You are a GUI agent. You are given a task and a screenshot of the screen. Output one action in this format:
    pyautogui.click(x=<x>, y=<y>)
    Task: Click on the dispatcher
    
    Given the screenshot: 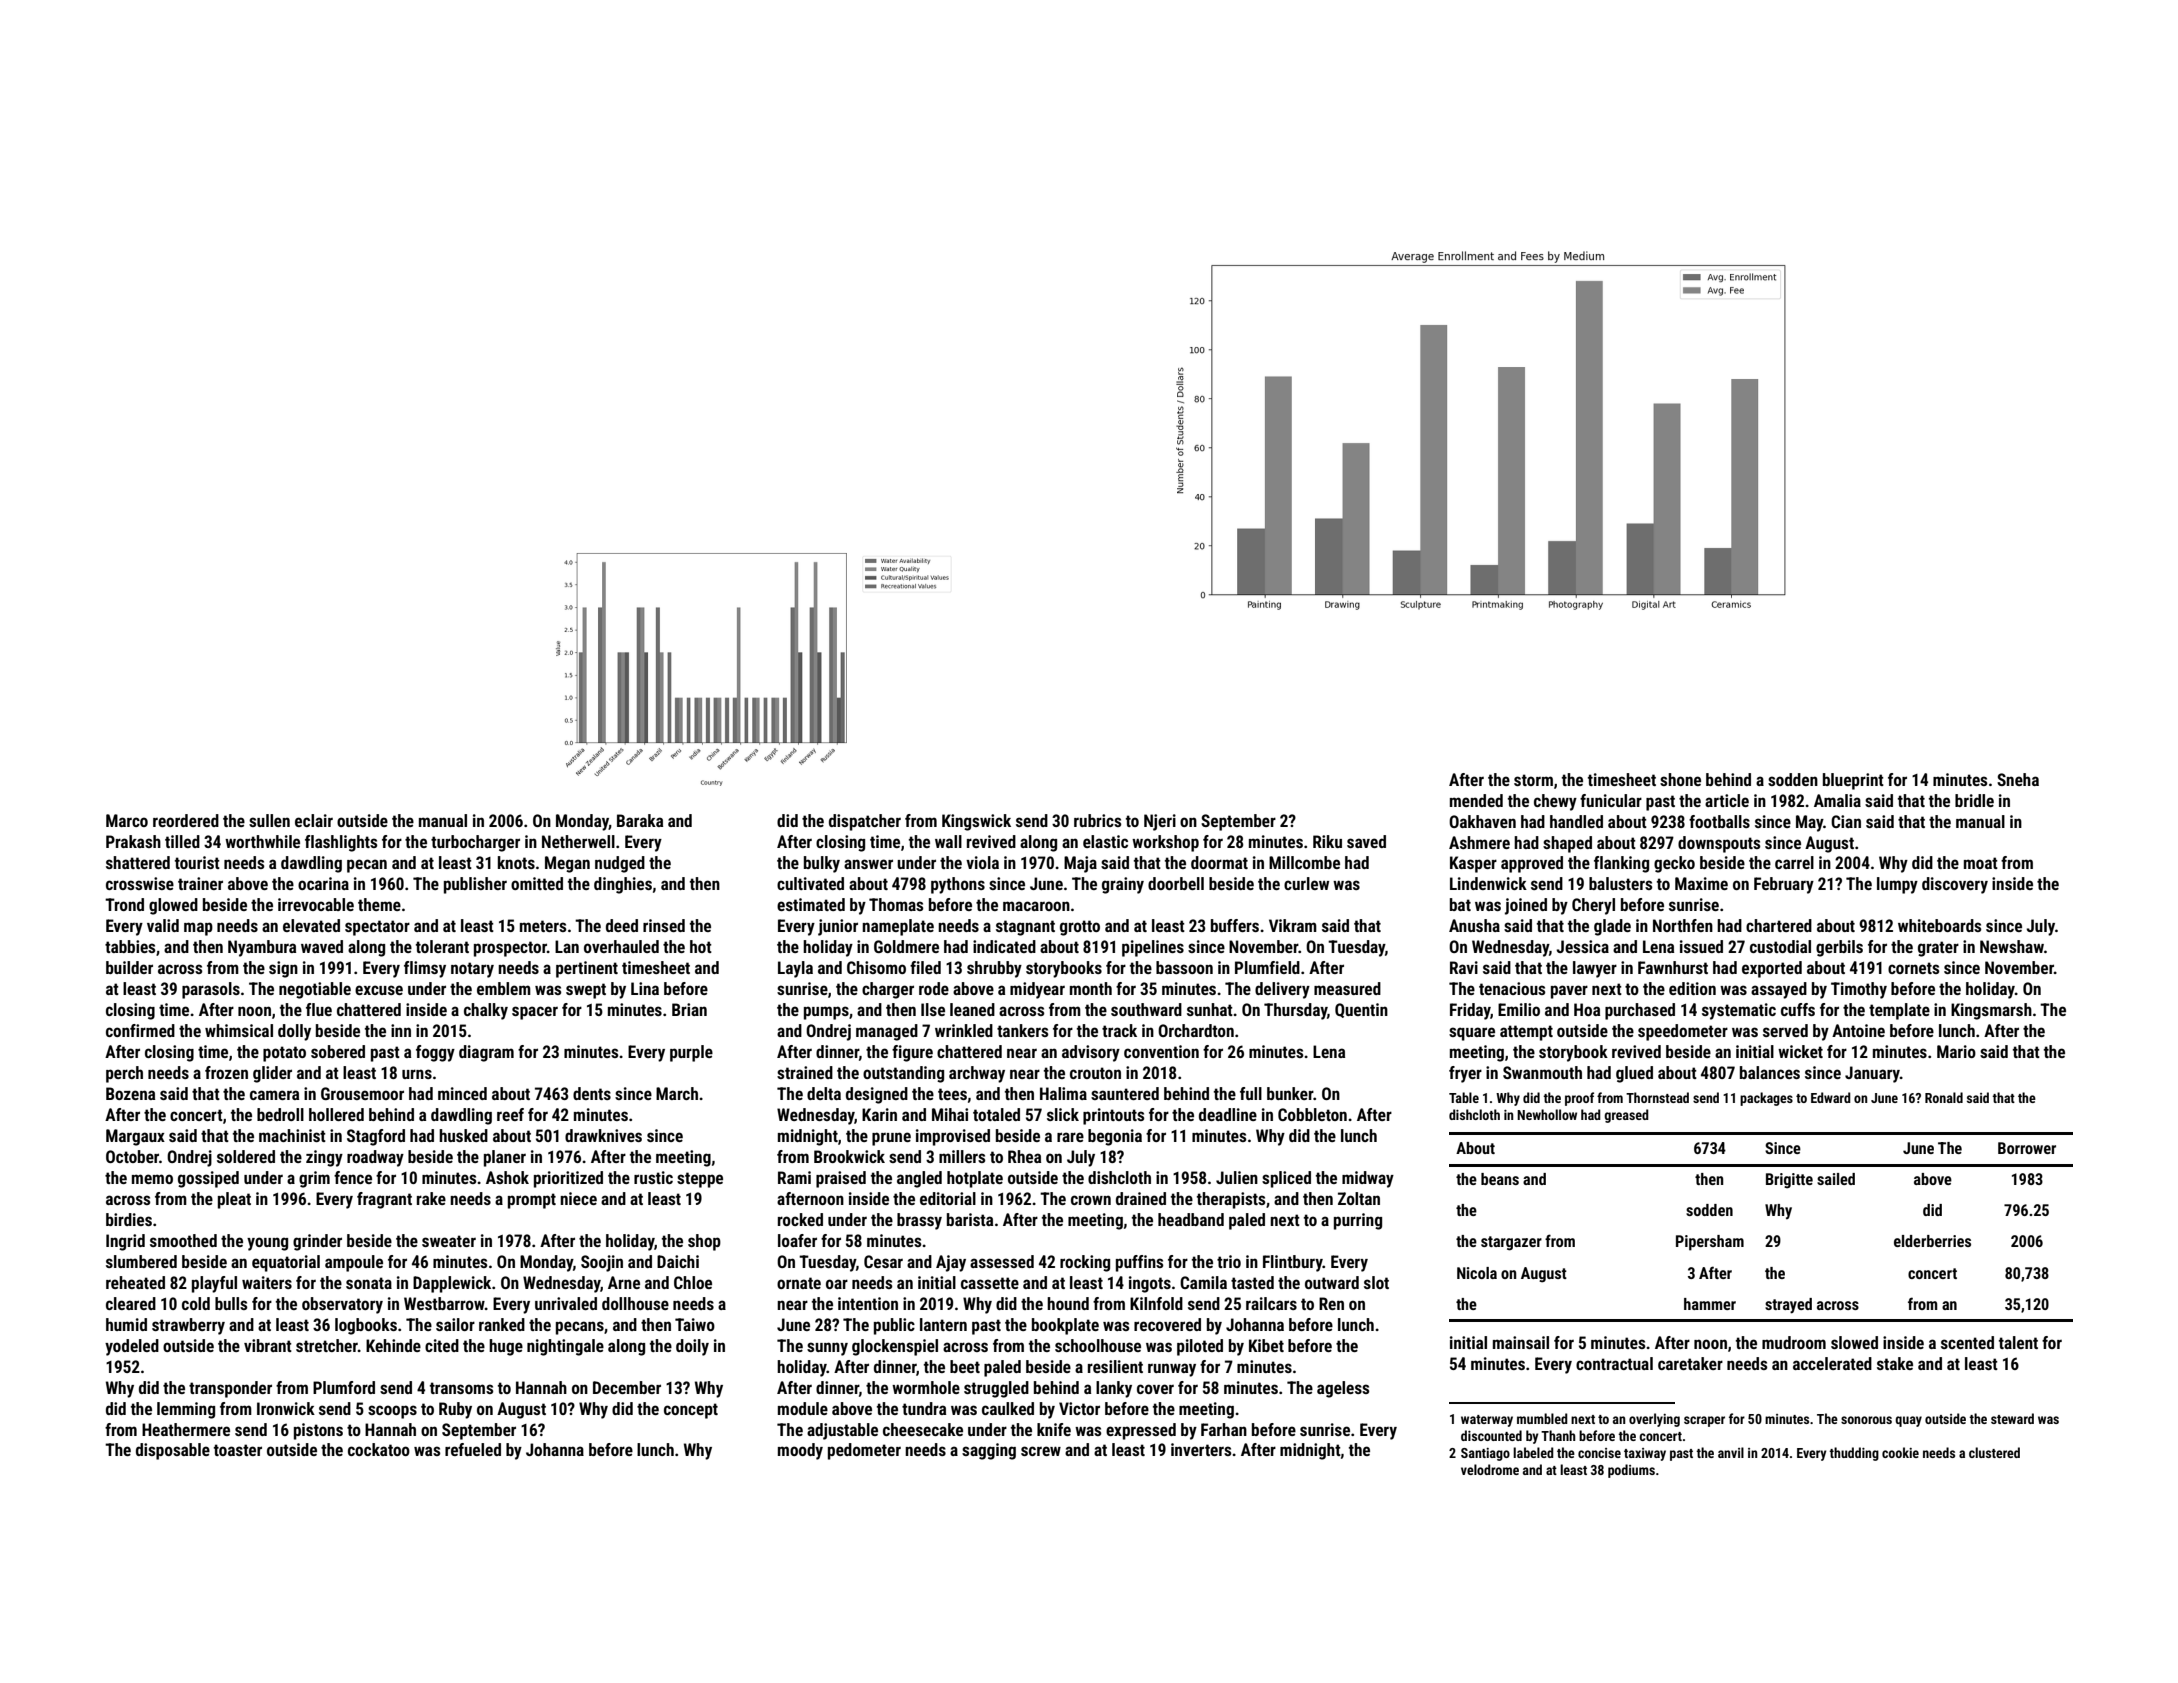 What is the action you would take?
    pyautogui.click(x=865, y=822)
